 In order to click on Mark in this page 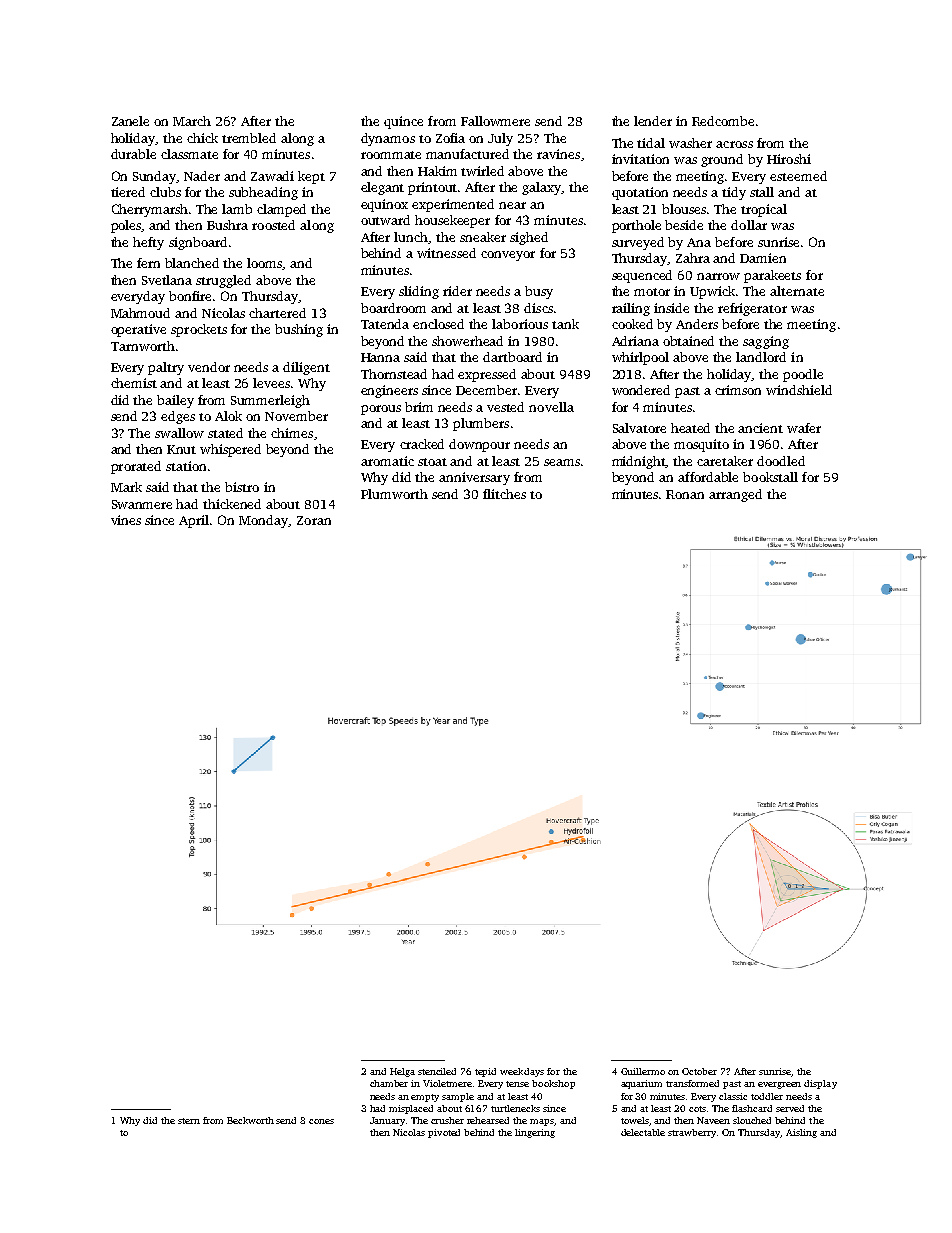, I will do `click(126, 487)`.
